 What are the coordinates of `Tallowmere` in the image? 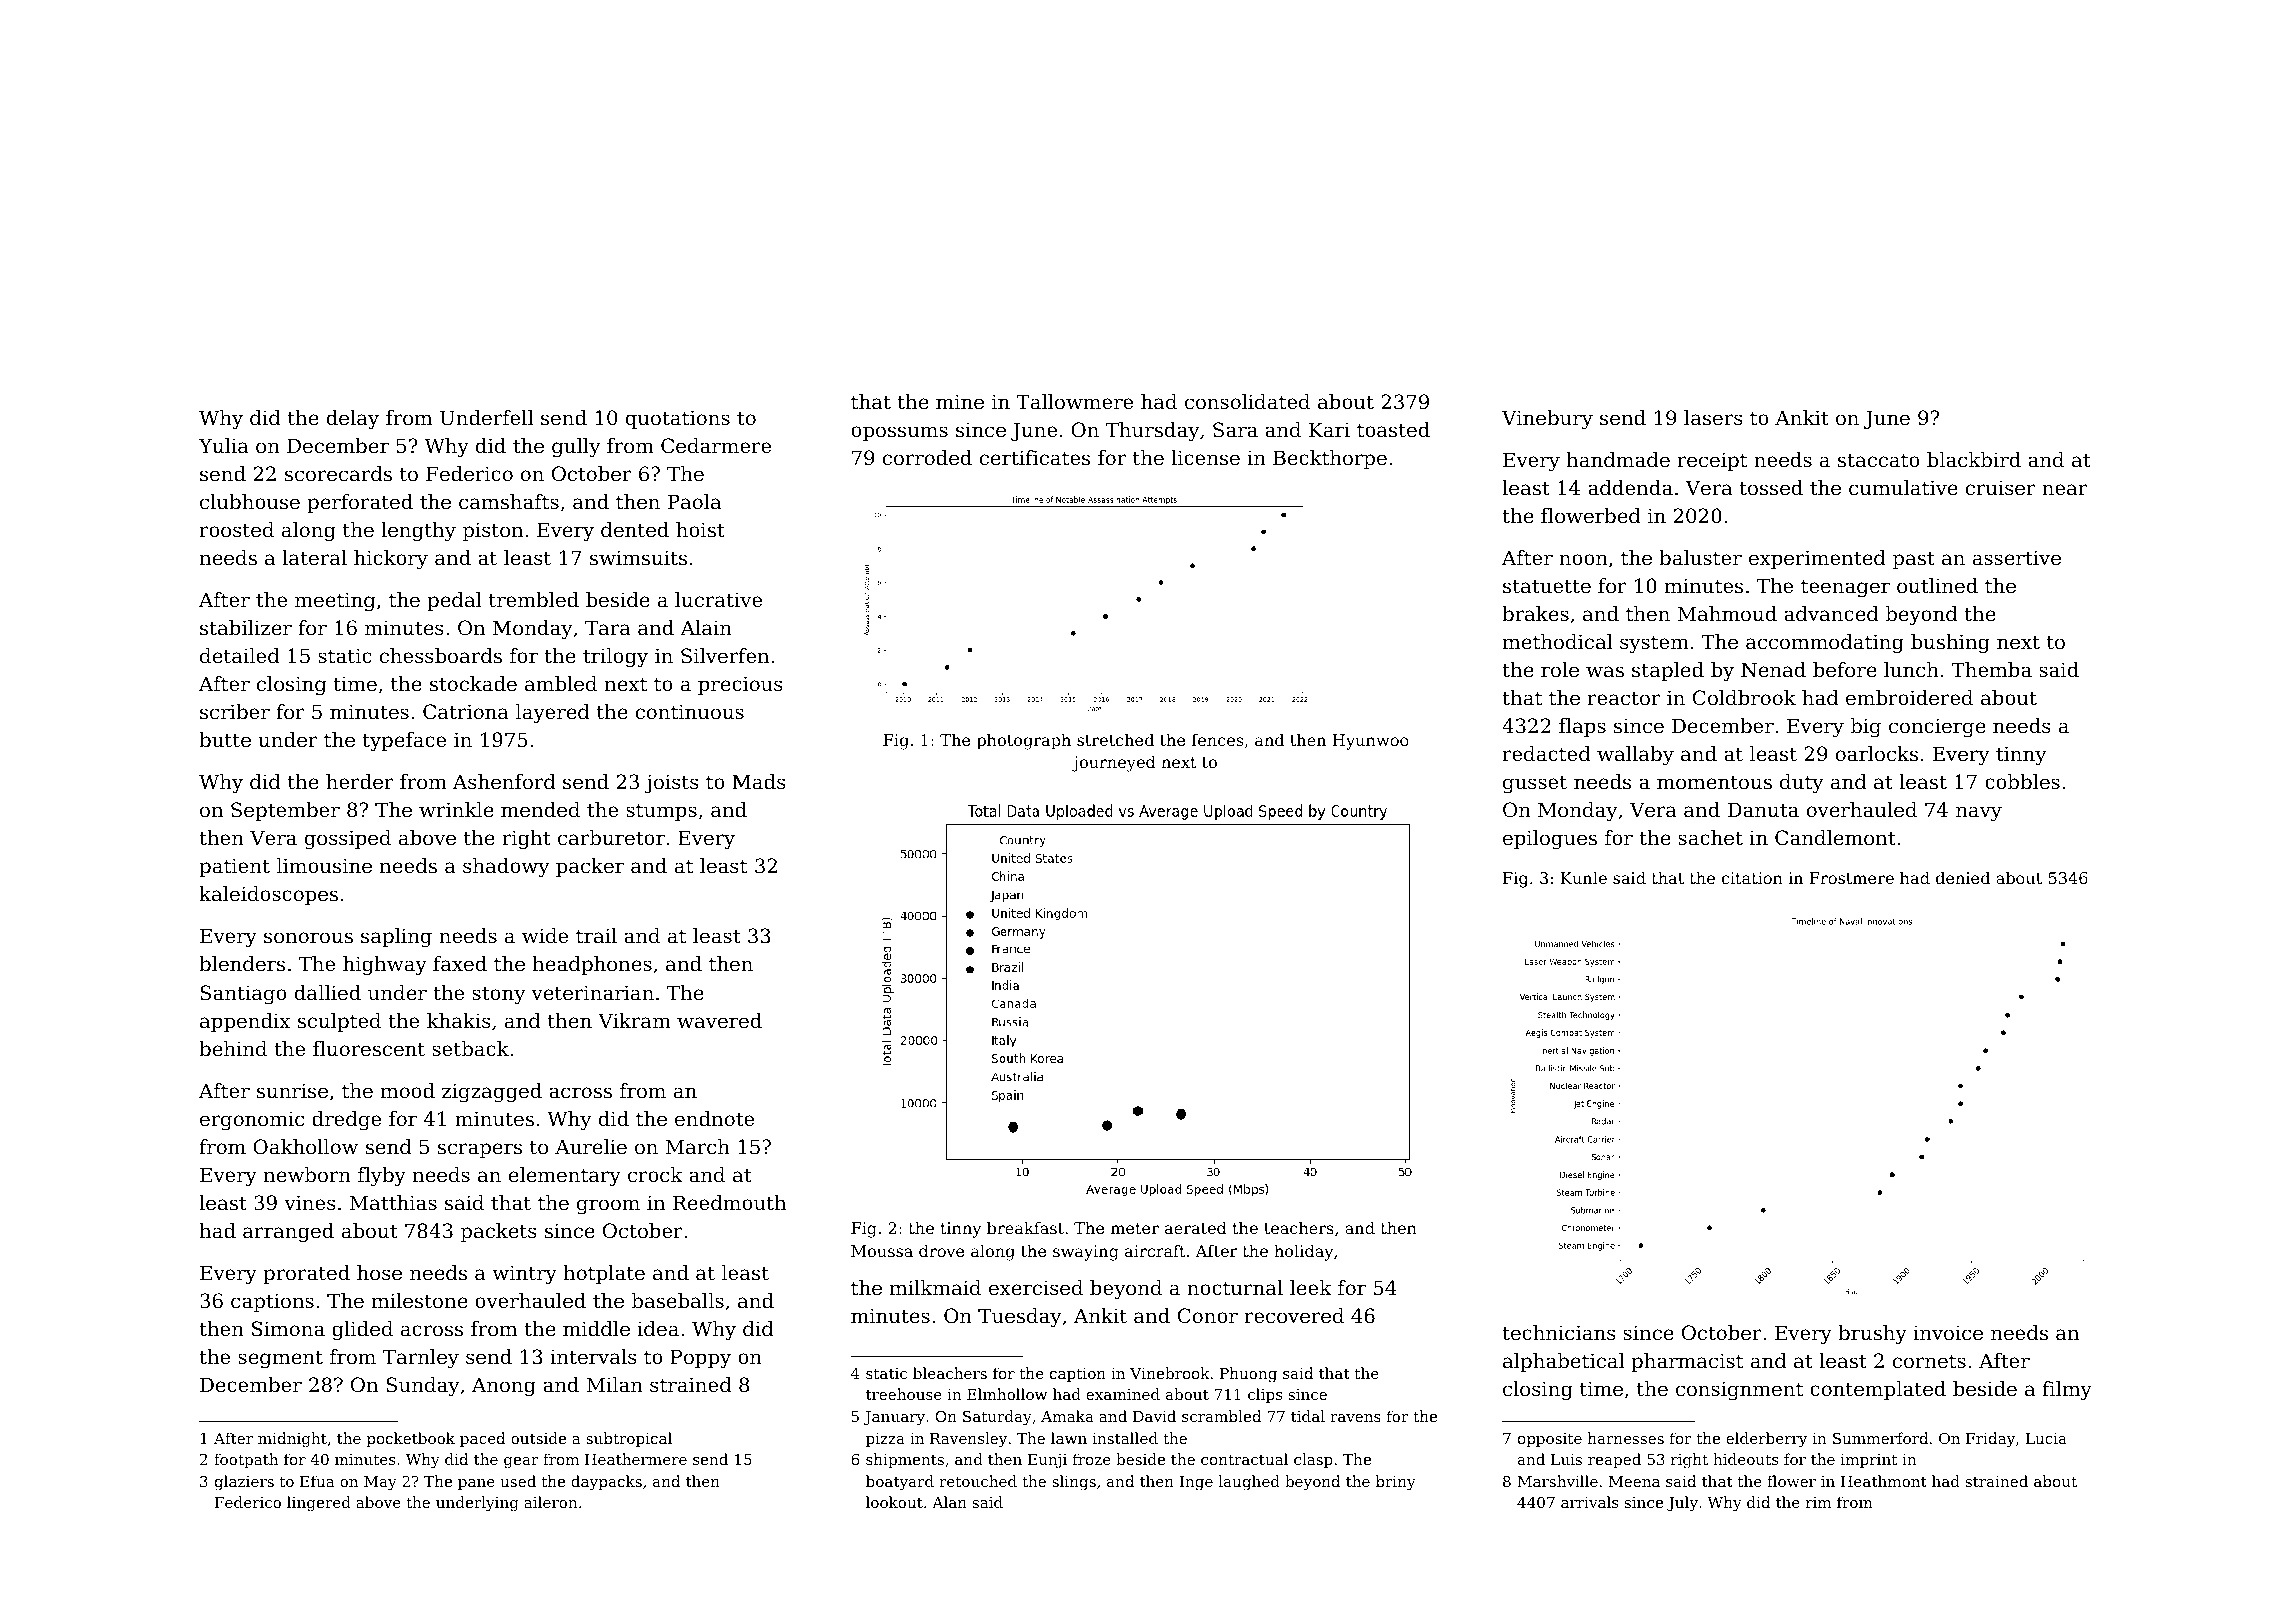 It's located at (1074, 402).
